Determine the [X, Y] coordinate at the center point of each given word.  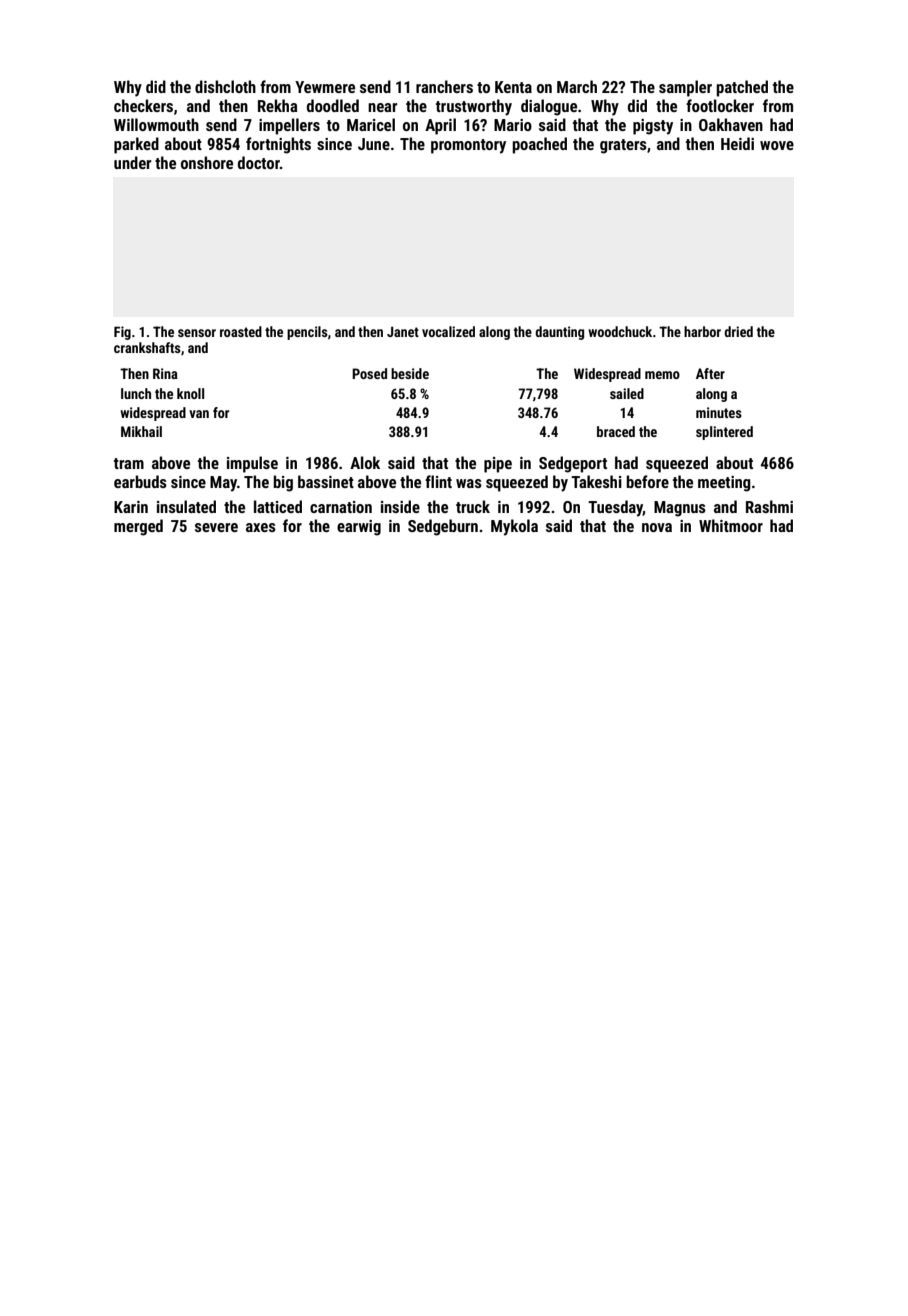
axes [261, 527]
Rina [165, 373]
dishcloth [225, 86]
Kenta [513, 87]
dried [738, 331]
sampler [685, 88]
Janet [403, 332]
